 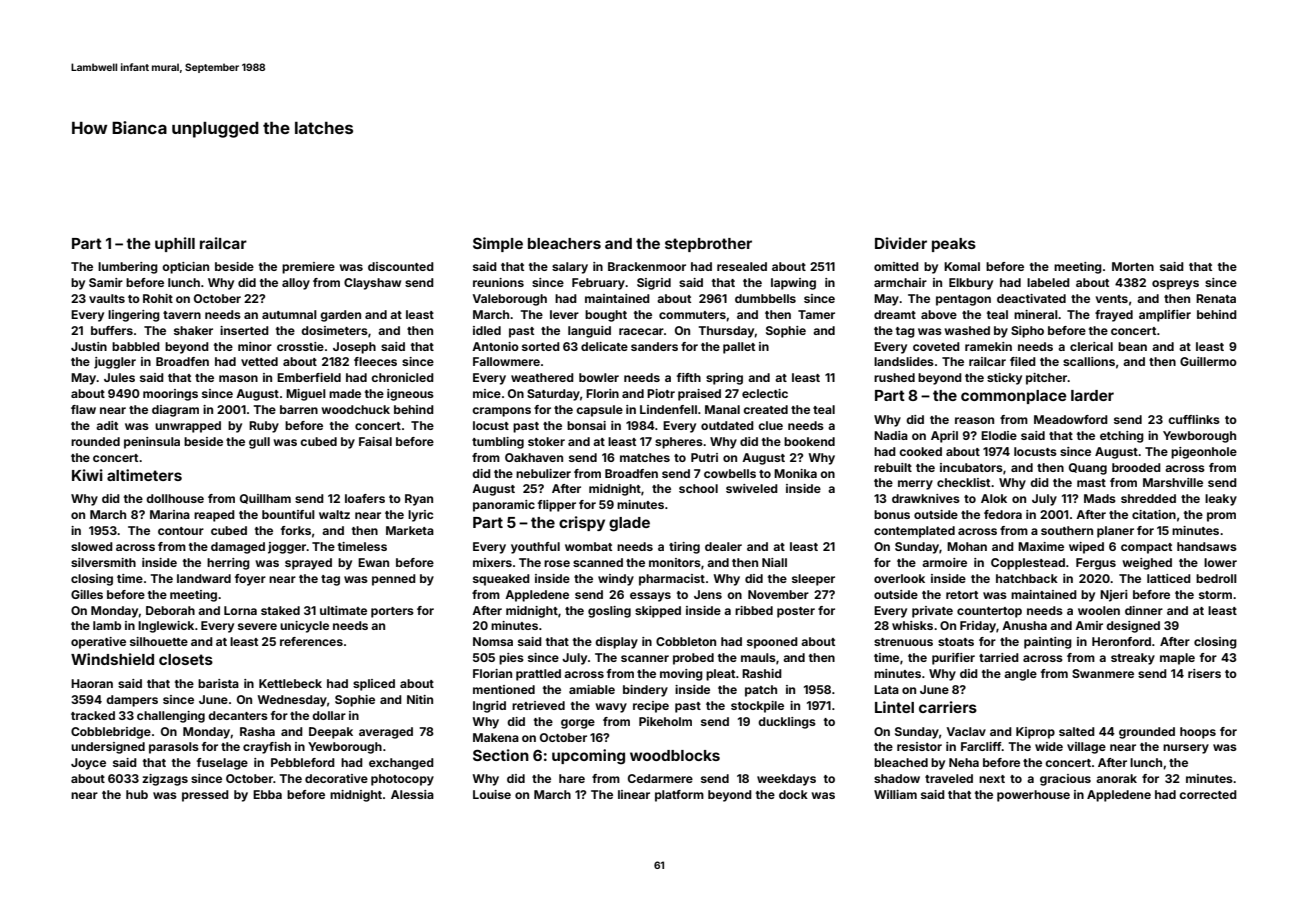 What do you see at coordinates (739, 348) in the image?
I see `pallet` at bounding box center [739, 348].
